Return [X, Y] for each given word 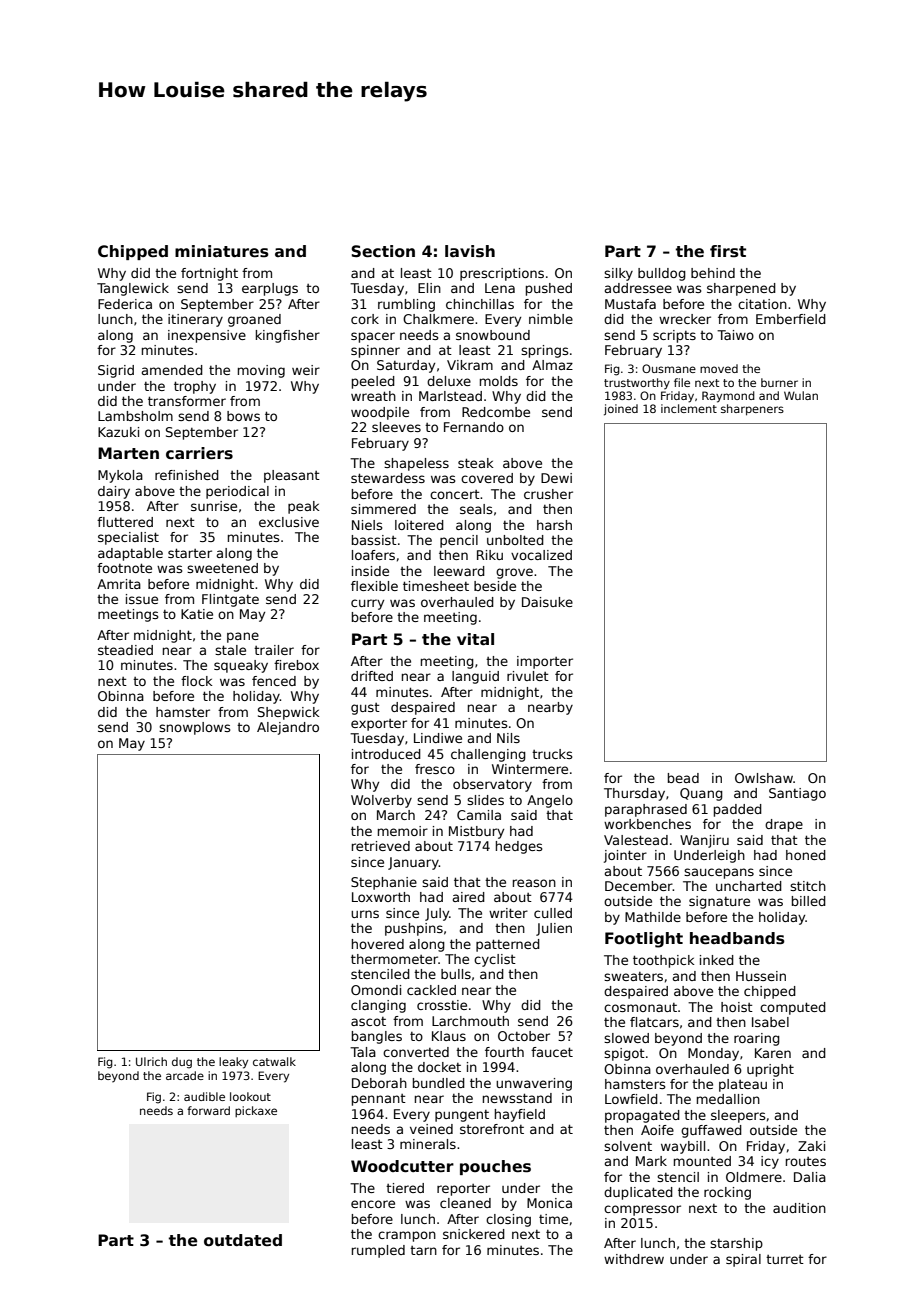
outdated [243, 1240]
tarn [423, 1250]
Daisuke [547, 602]
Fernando [474, 427]
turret [785, 1259]
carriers [199, 453]
